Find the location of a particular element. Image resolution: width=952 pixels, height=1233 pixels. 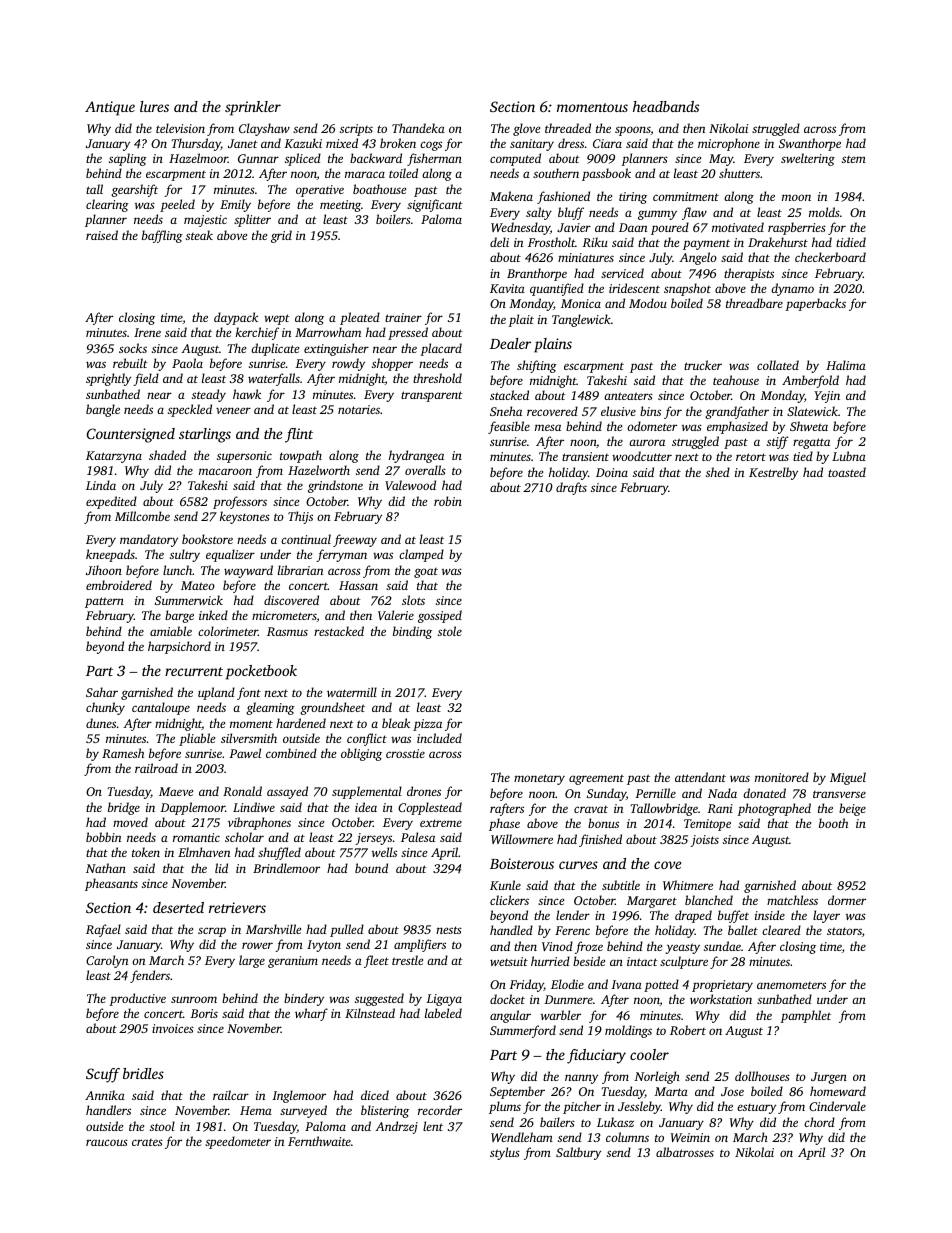

Pernille is located at coordinates (655, 793).
